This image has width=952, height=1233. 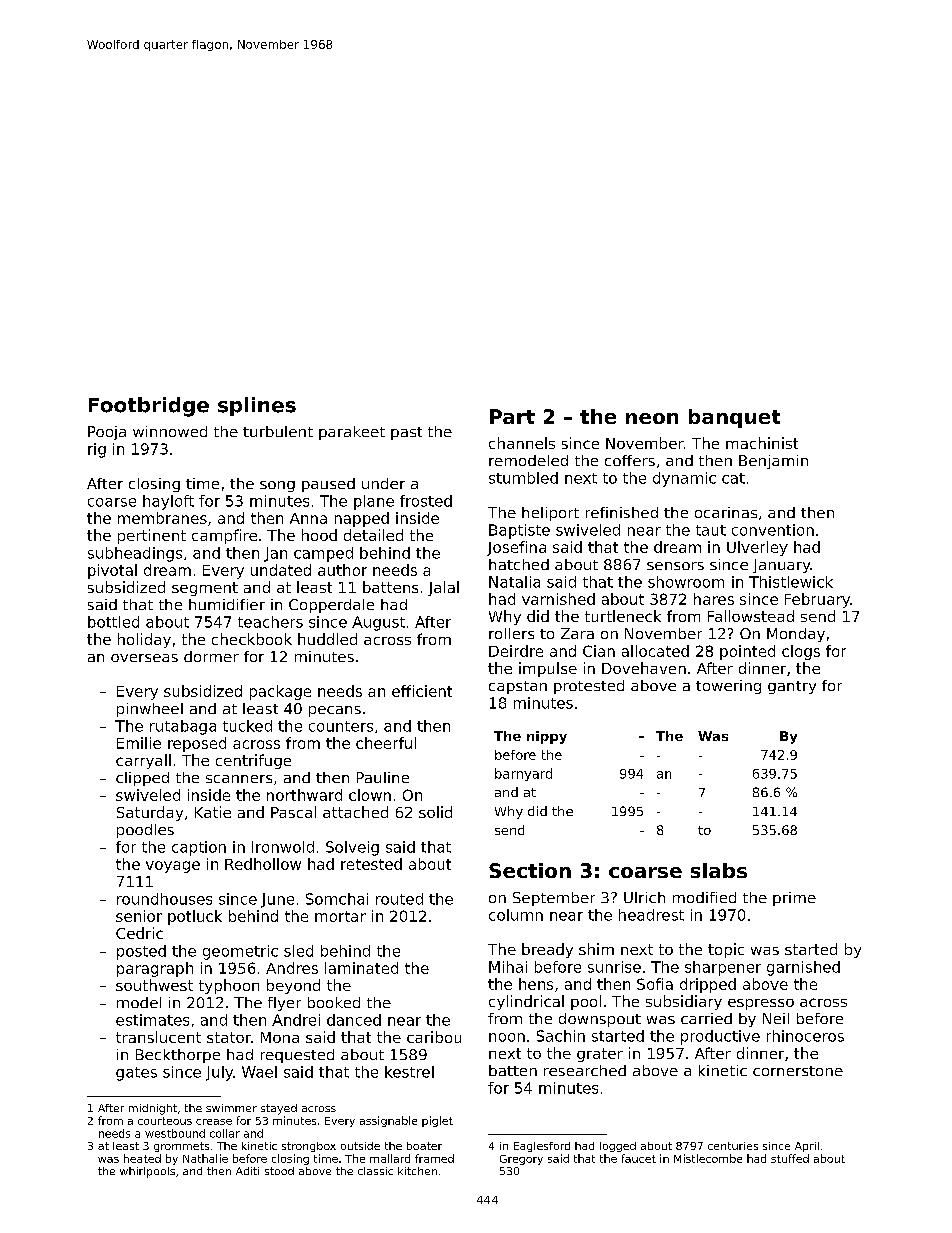 I want to click on rollers, so click(x=511, y=633).
